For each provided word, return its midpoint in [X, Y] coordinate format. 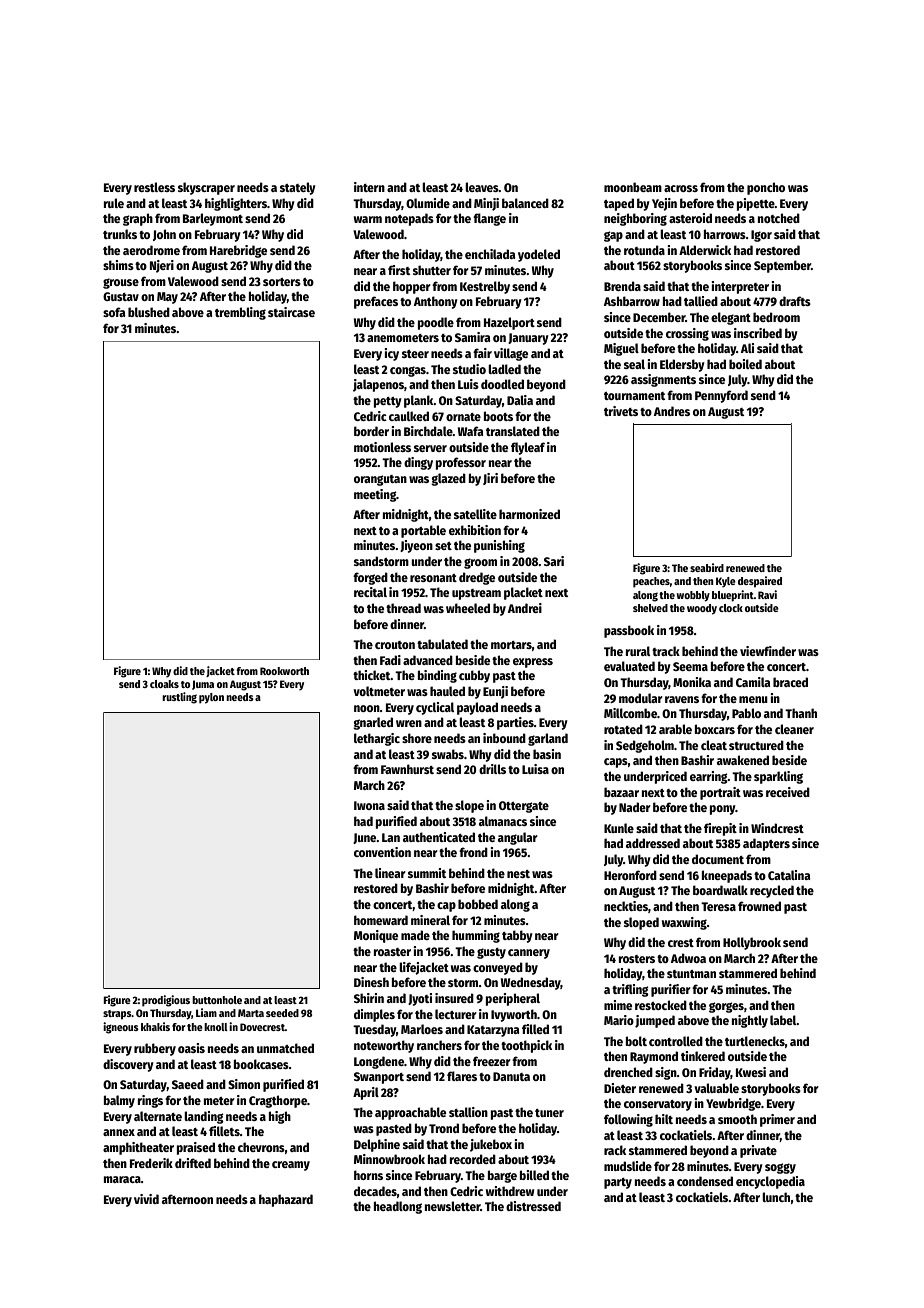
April [366, 1093]
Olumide [428, 203]
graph [138, 219]
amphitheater [138, 1148]
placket [523, 593]
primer [777, 1120]
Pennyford [721, 396]
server [430, 448]
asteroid [690, 218]
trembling [240, 313]
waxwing [684, 923]
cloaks [164, 684]
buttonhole [217, 1000]
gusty [491, 953]
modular [641, 698]
